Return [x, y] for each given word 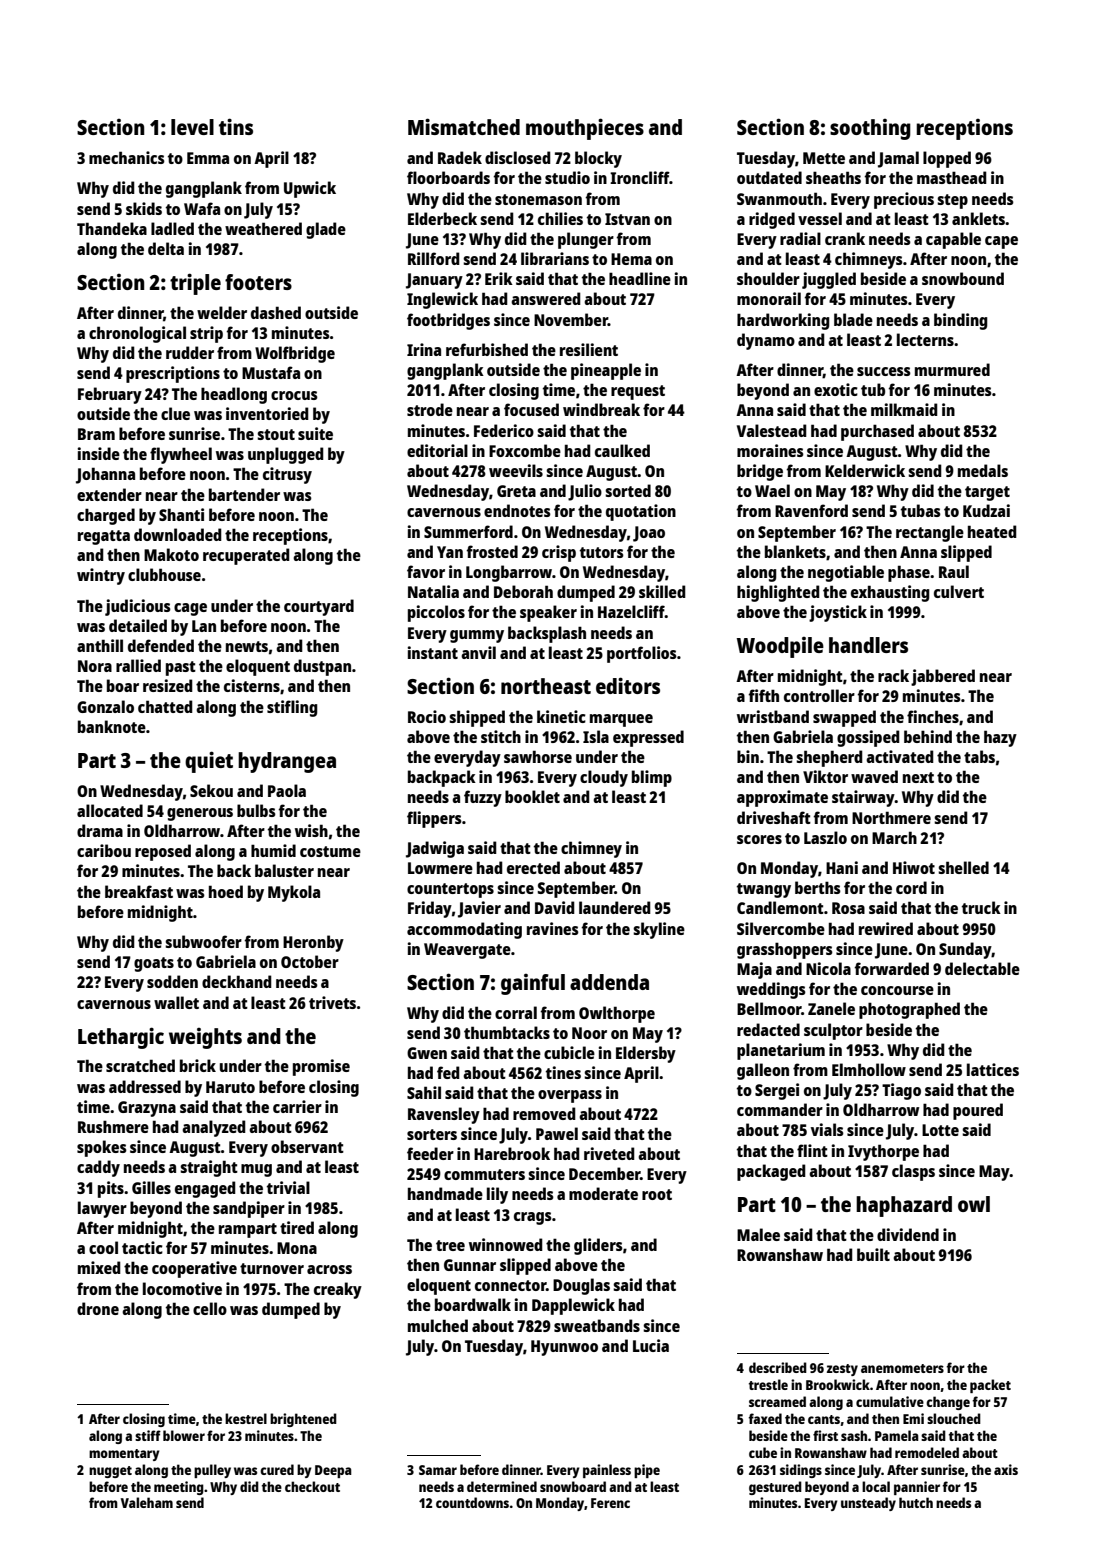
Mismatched [464, 126]
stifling [292, 708]
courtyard [319, 607]
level [192, 127]
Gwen [427, 1053]
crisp [559, 553]
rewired [886, 928]
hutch [916, 1502]
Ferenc [610, 1503]
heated [992, 531]
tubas [921, 510]
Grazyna [147, 1109]
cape [1001, 242]
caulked [622, 450]
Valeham [147, 1502]
